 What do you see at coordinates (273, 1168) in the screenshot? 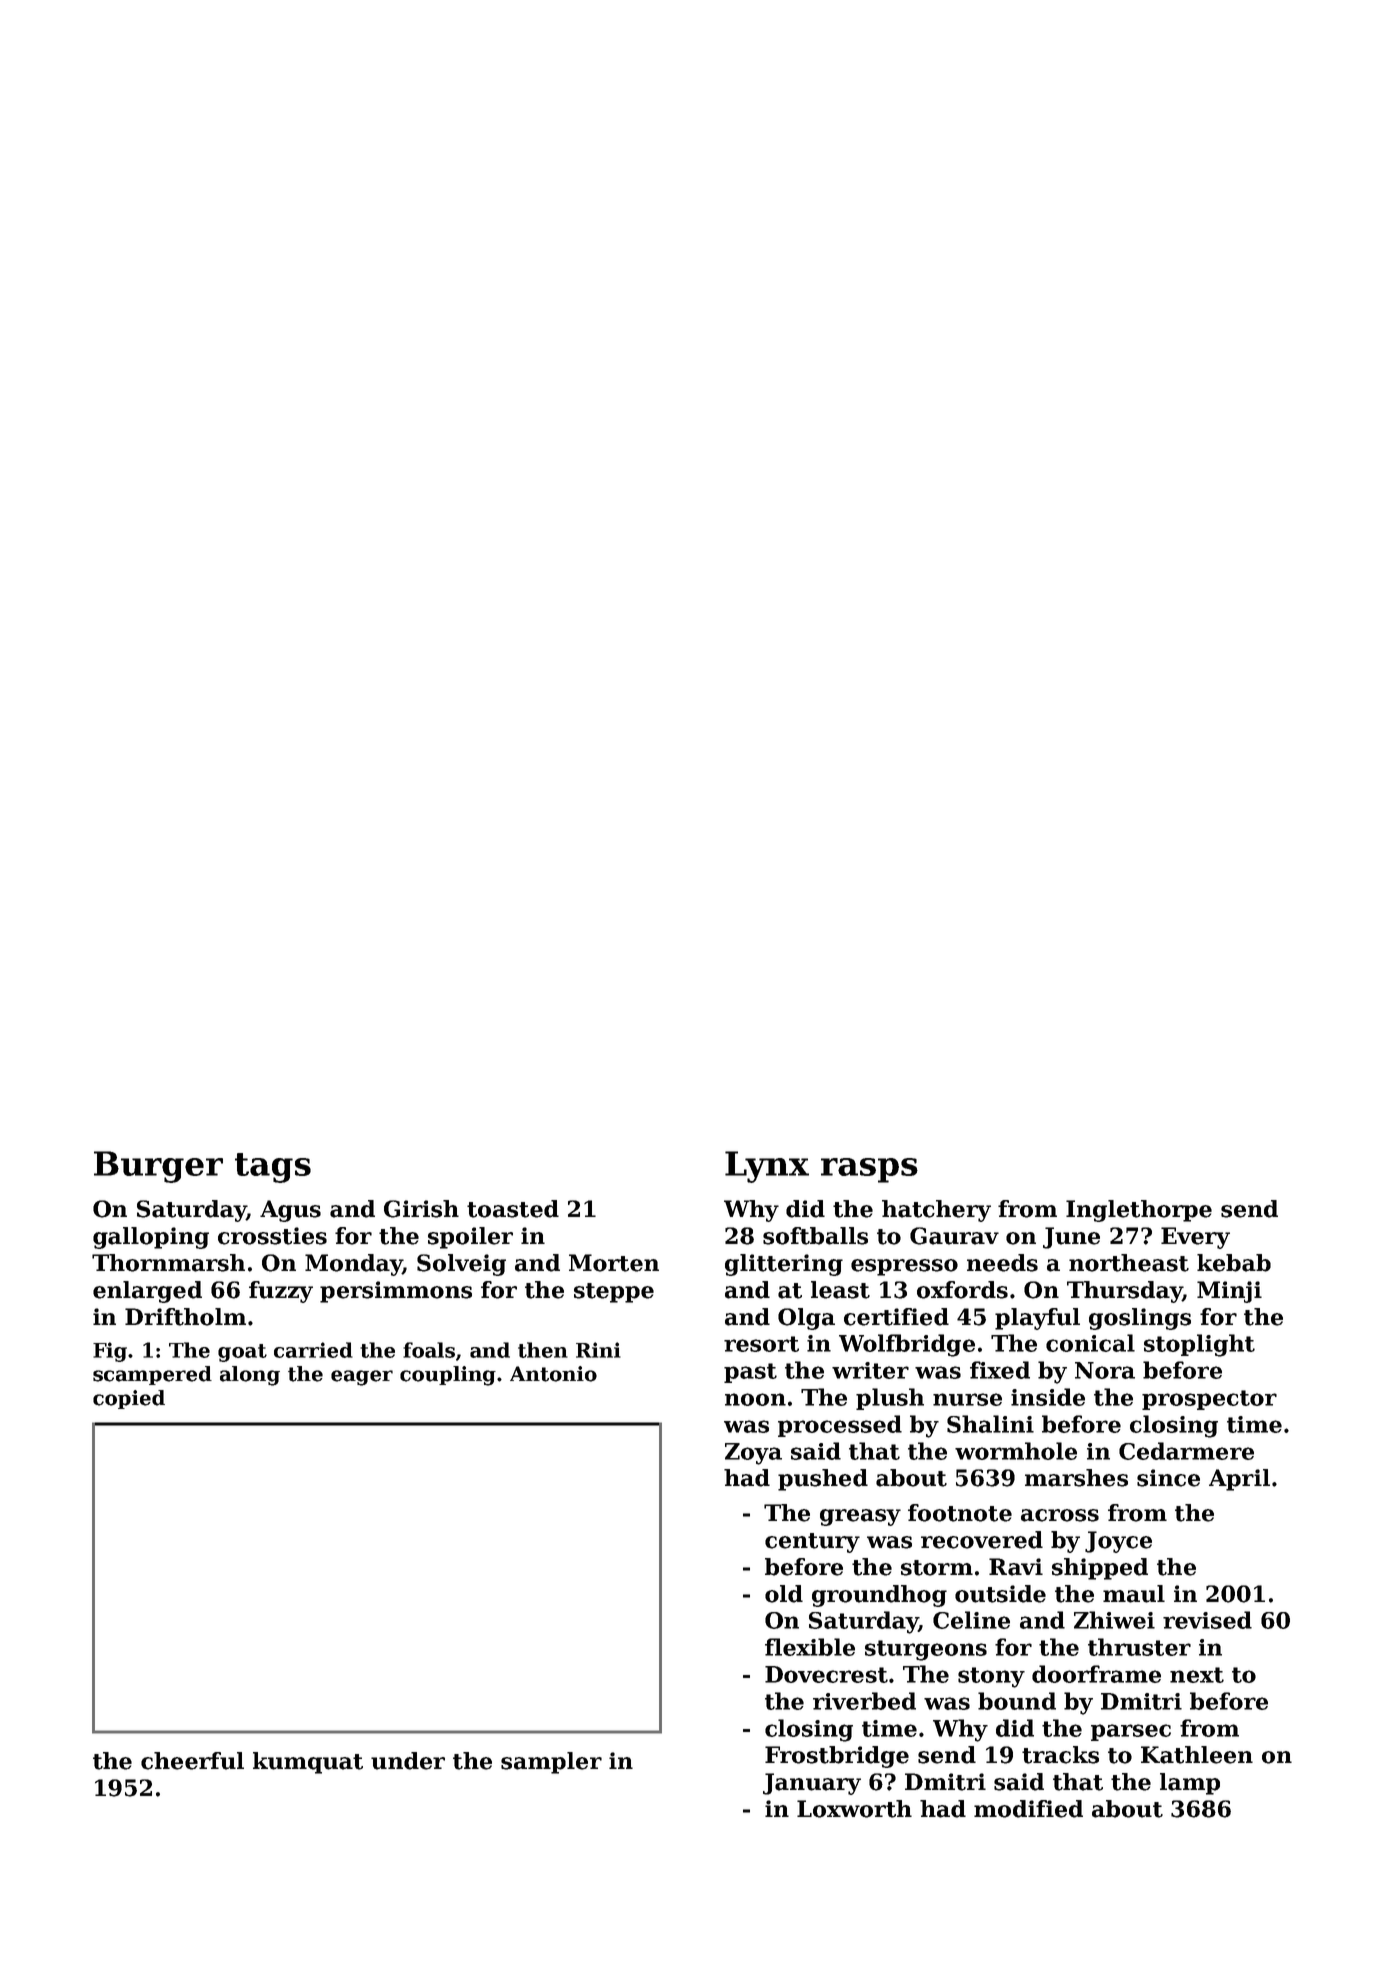
I see `tags` at bounding box center [273, 1168].
